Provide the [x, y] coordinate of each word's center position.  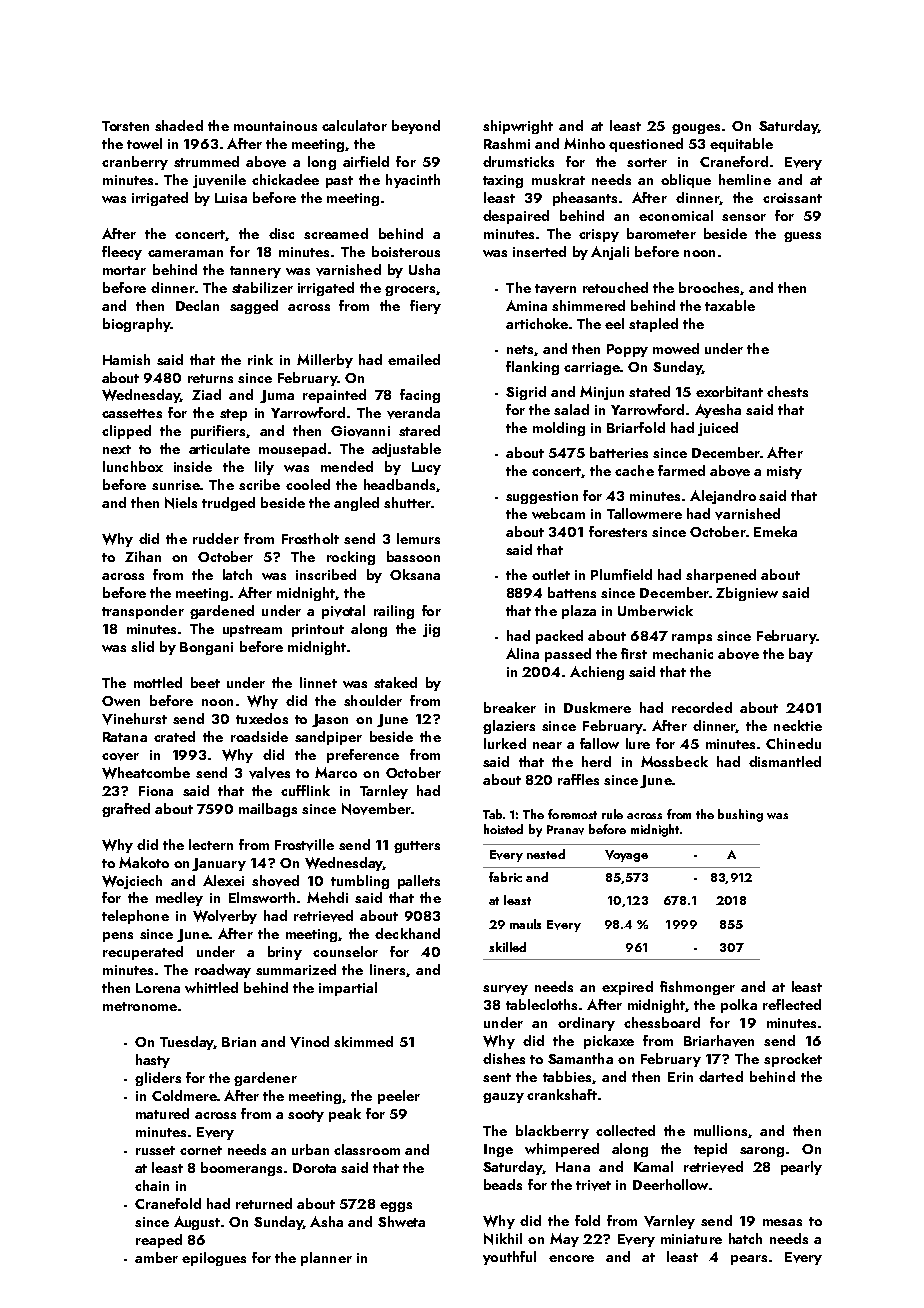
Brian [239, 1042]
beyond [416, 127]
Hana [573, 1167]
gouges [696, 129]
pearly [801, 1168]
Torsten [125, 126]
